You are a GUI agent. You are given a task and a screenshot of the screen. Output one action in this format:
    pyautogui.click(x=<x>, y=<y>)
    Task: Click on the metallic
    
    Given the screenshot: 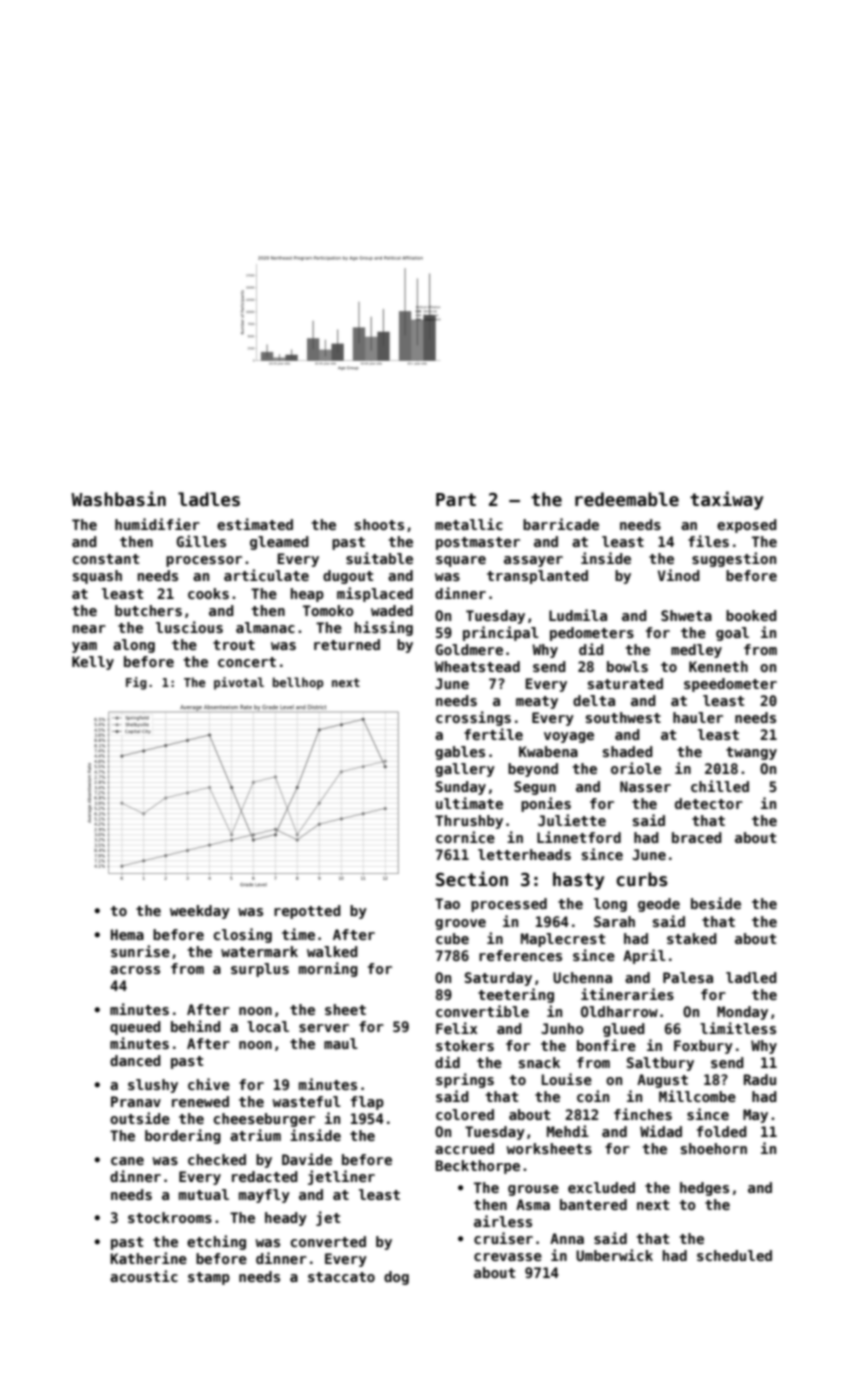 What is the action you would take?
    pyautogui.click(x=469, y=524)
